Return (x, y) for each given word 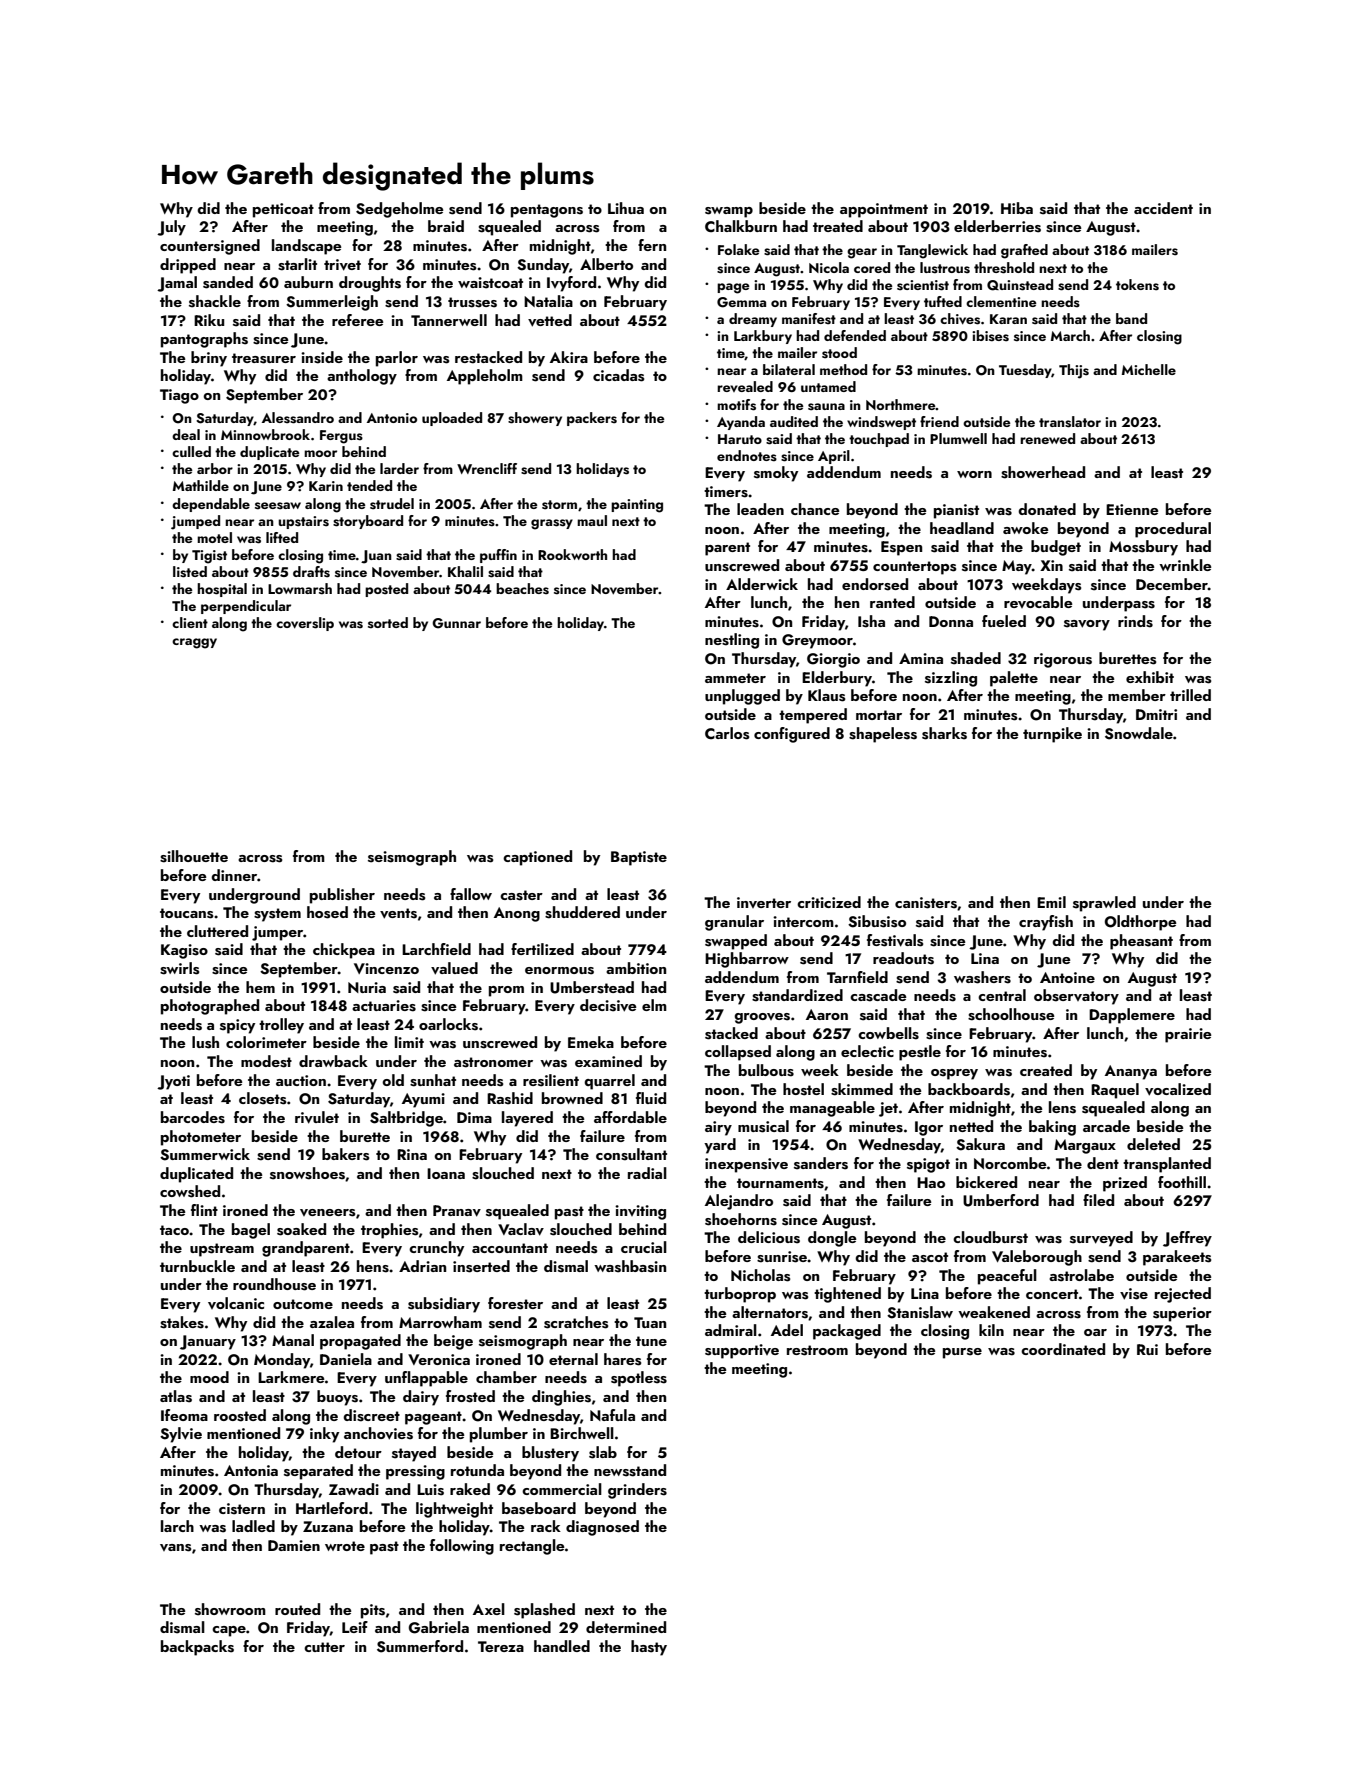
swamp (729, 212)
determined (626, 1627)
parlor (397, 359)
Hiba (1017, 208)
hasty (649, 1648)
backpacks (197, 1648)
